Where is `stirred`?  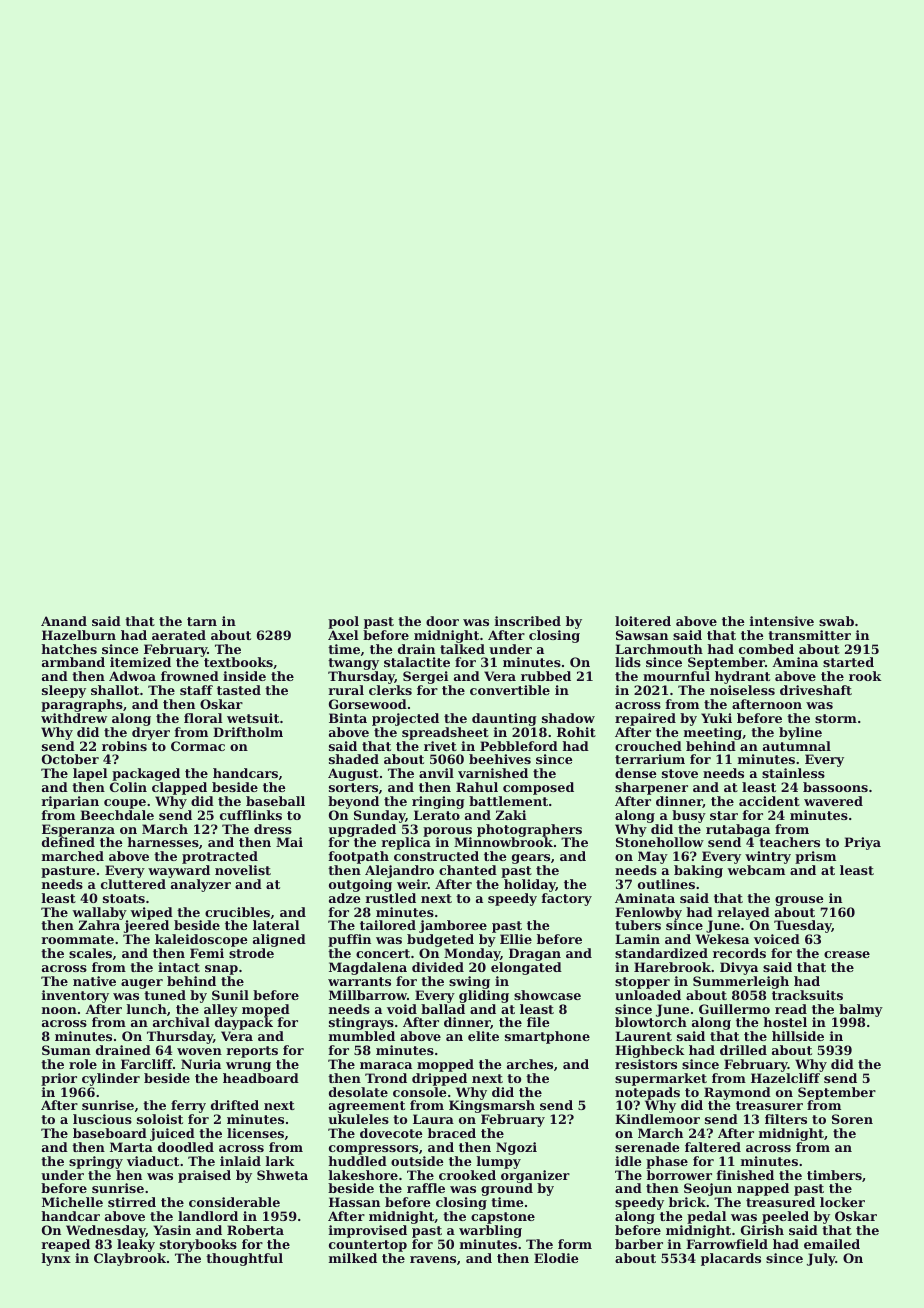
stirred is located at coordinates (132, 1202).
